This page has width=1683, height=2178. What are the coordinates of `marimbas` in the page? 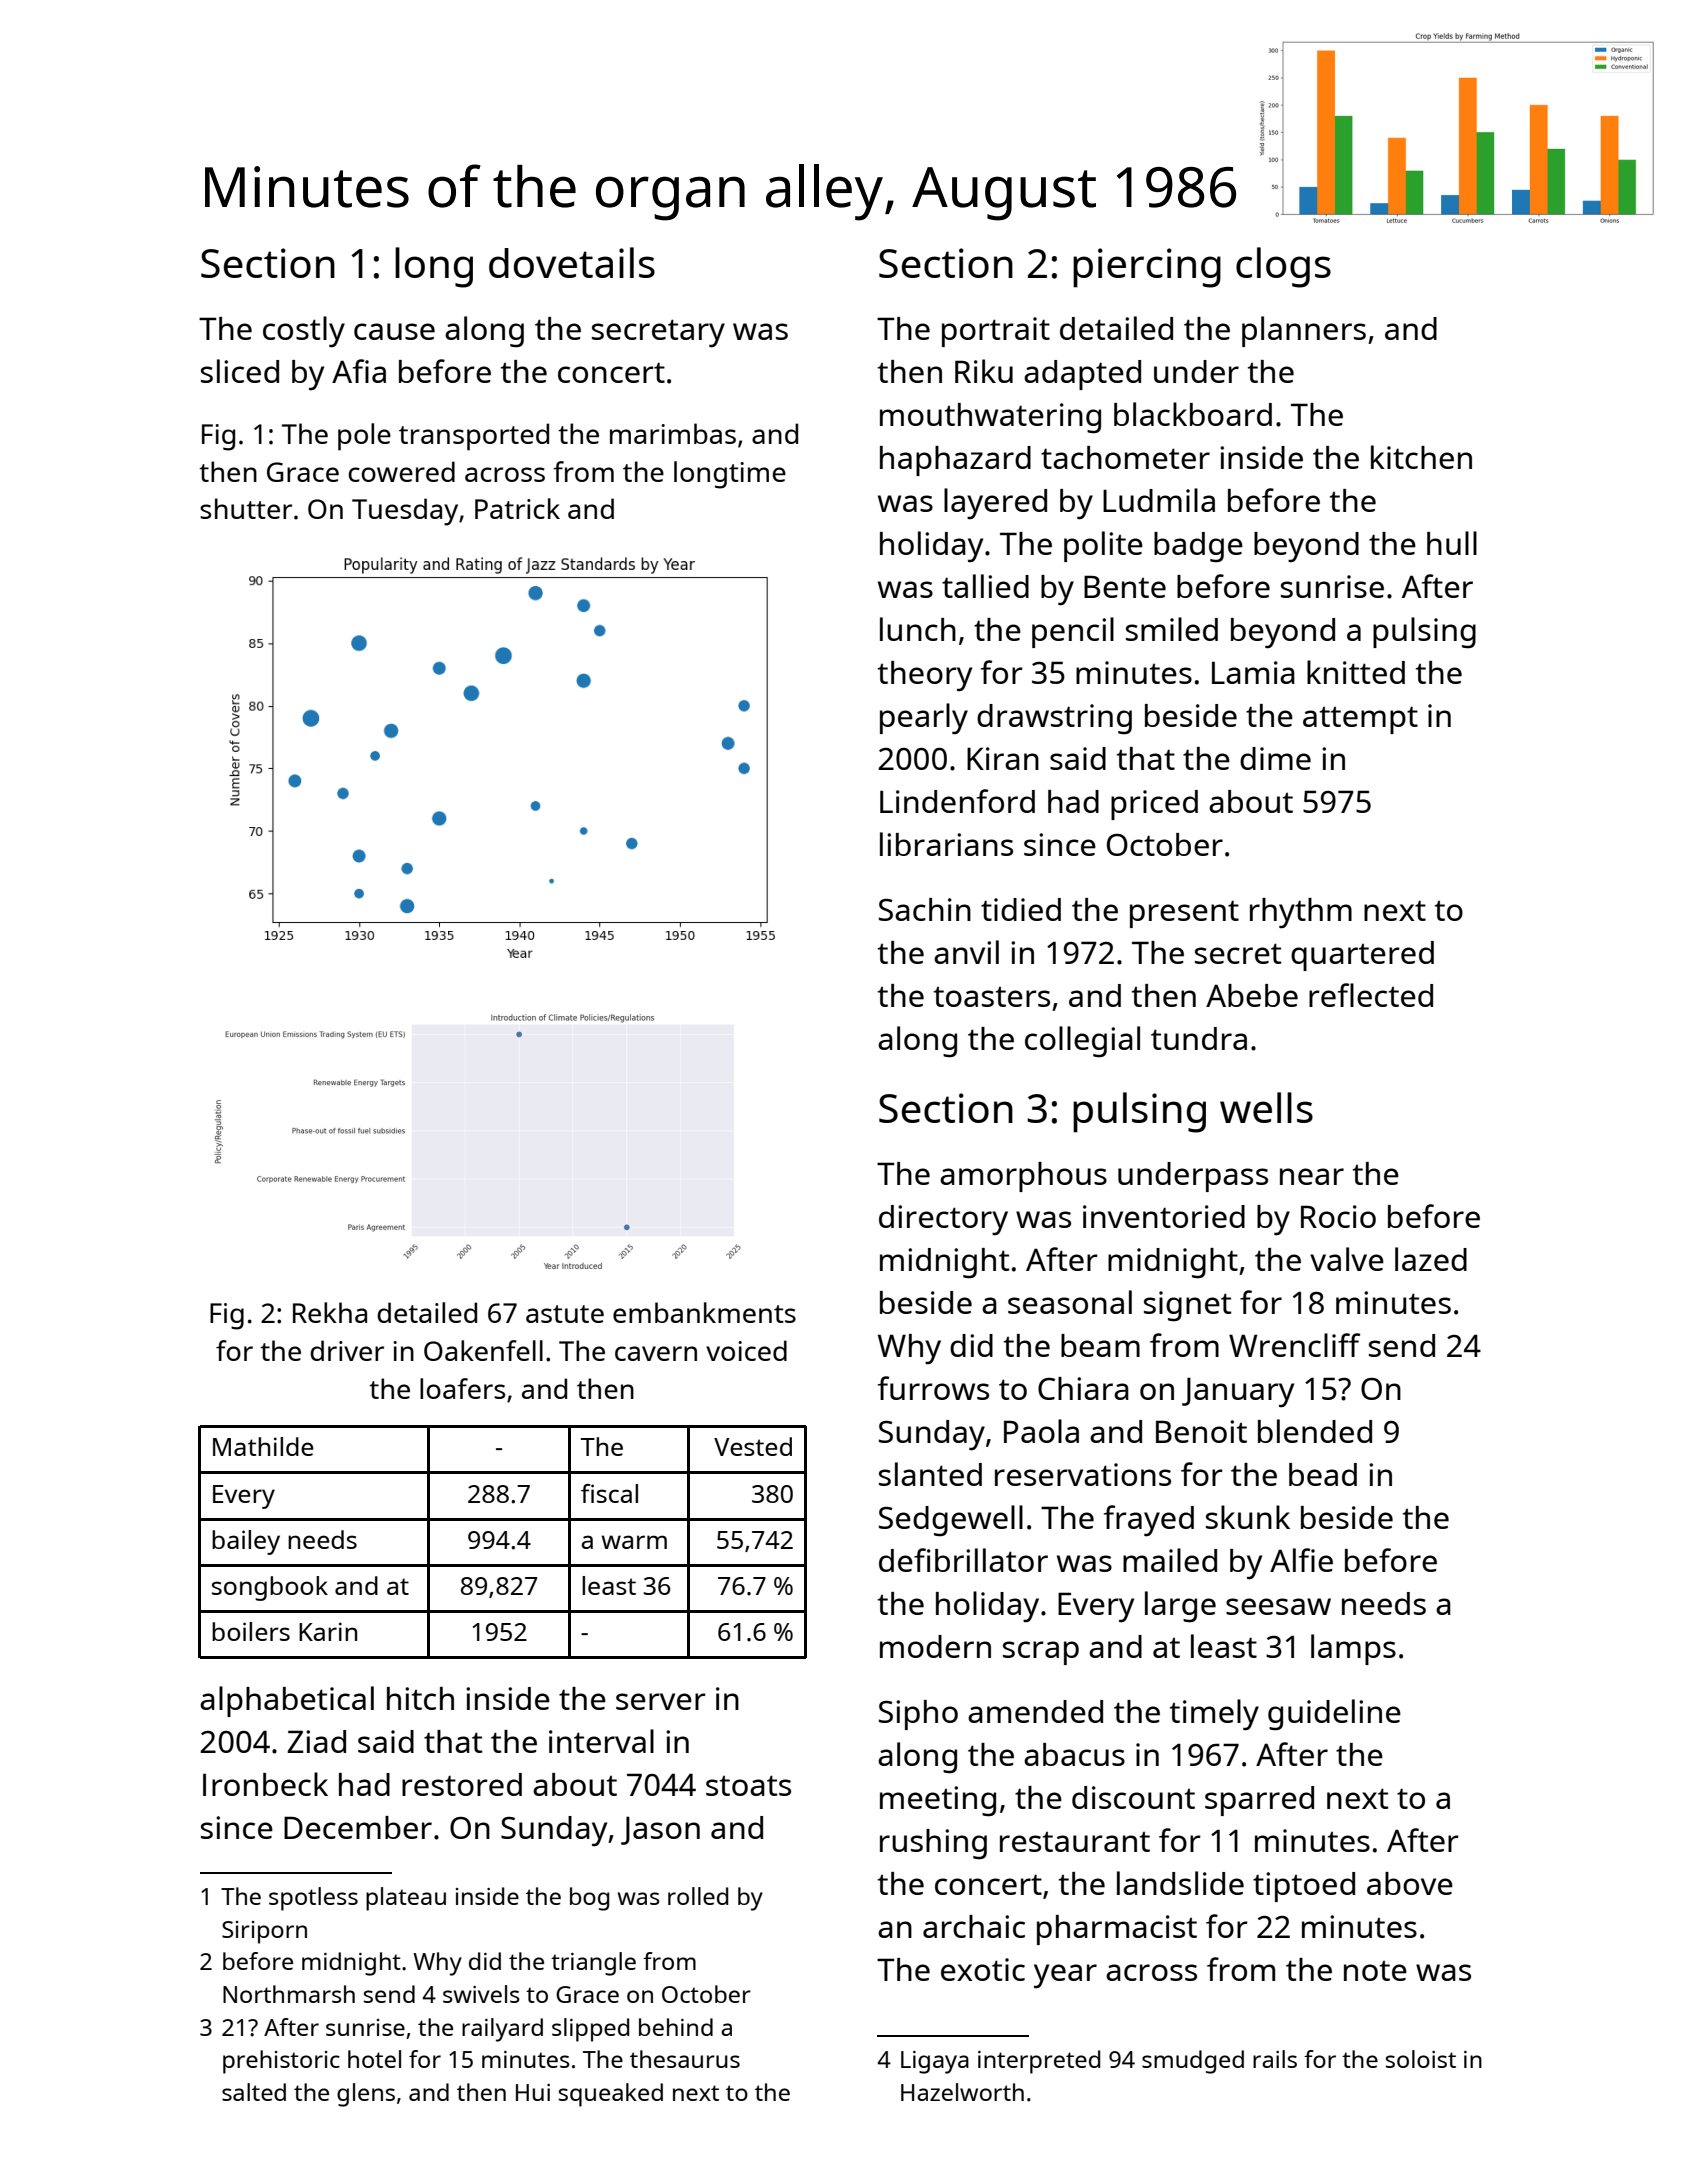 It's located at (673, 433).
